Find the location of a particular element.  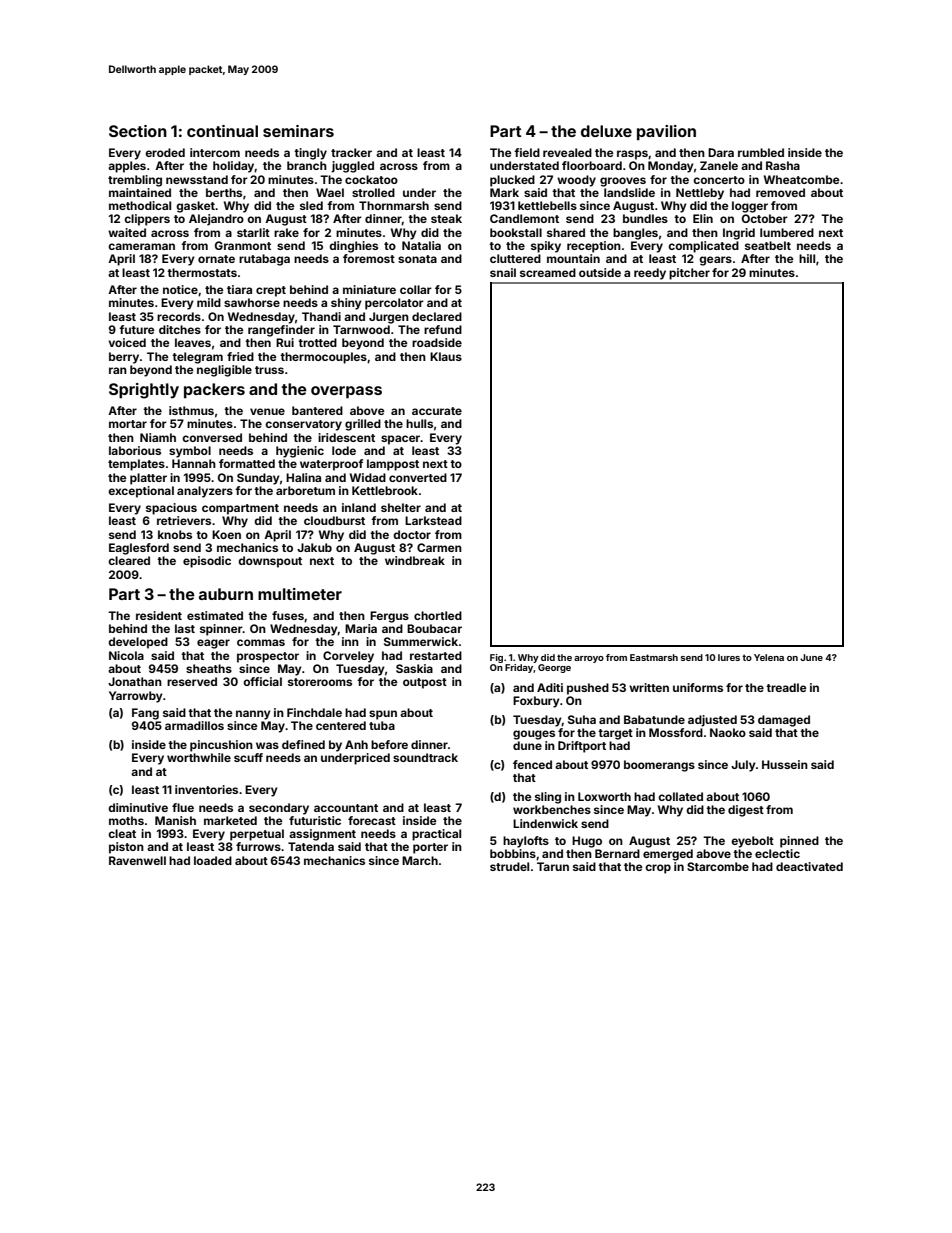

lumbered is located at coordinates (787, 232).
